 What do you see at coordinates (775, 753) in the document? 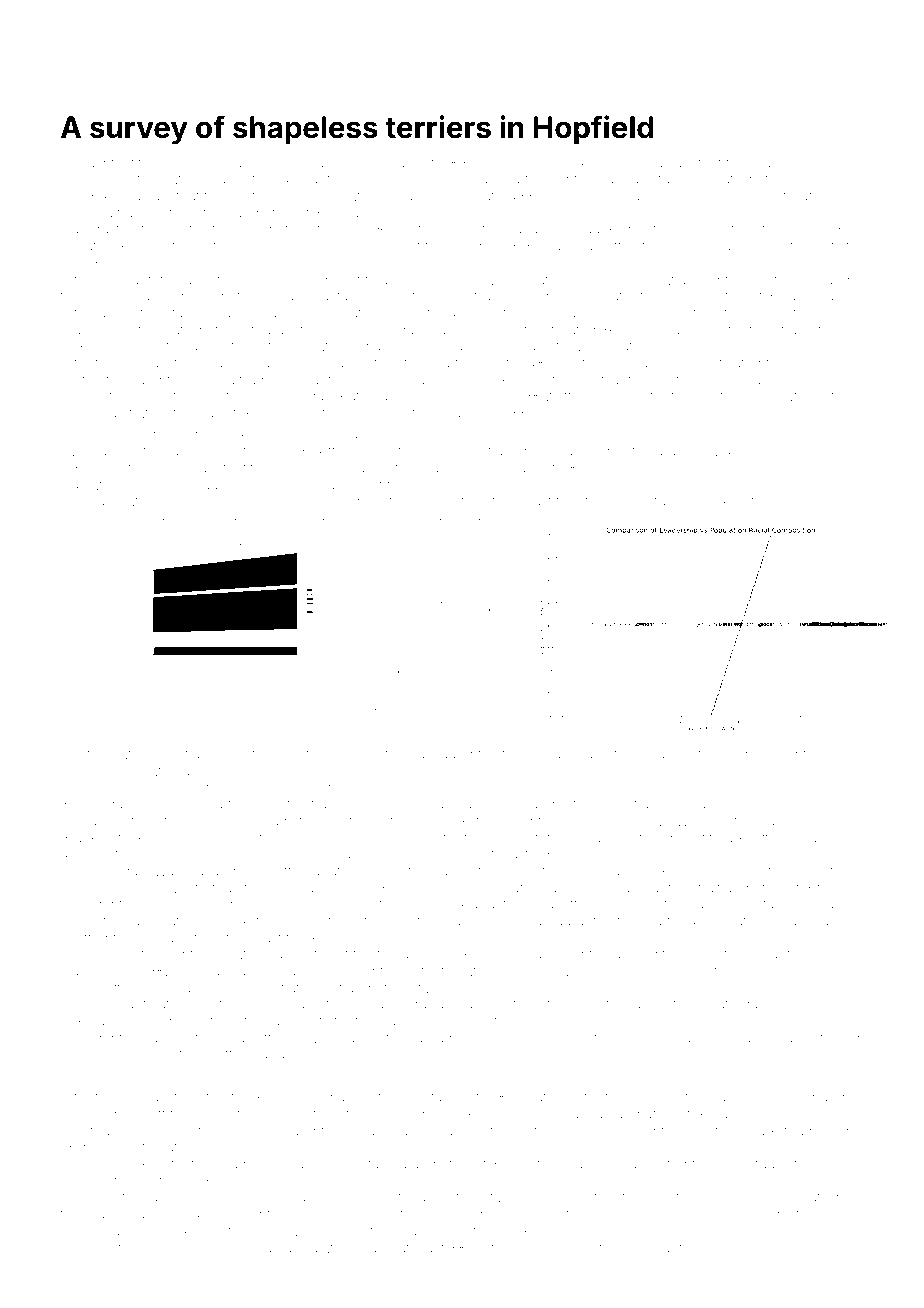
I see `behind` at bounding box center [775, 753].
